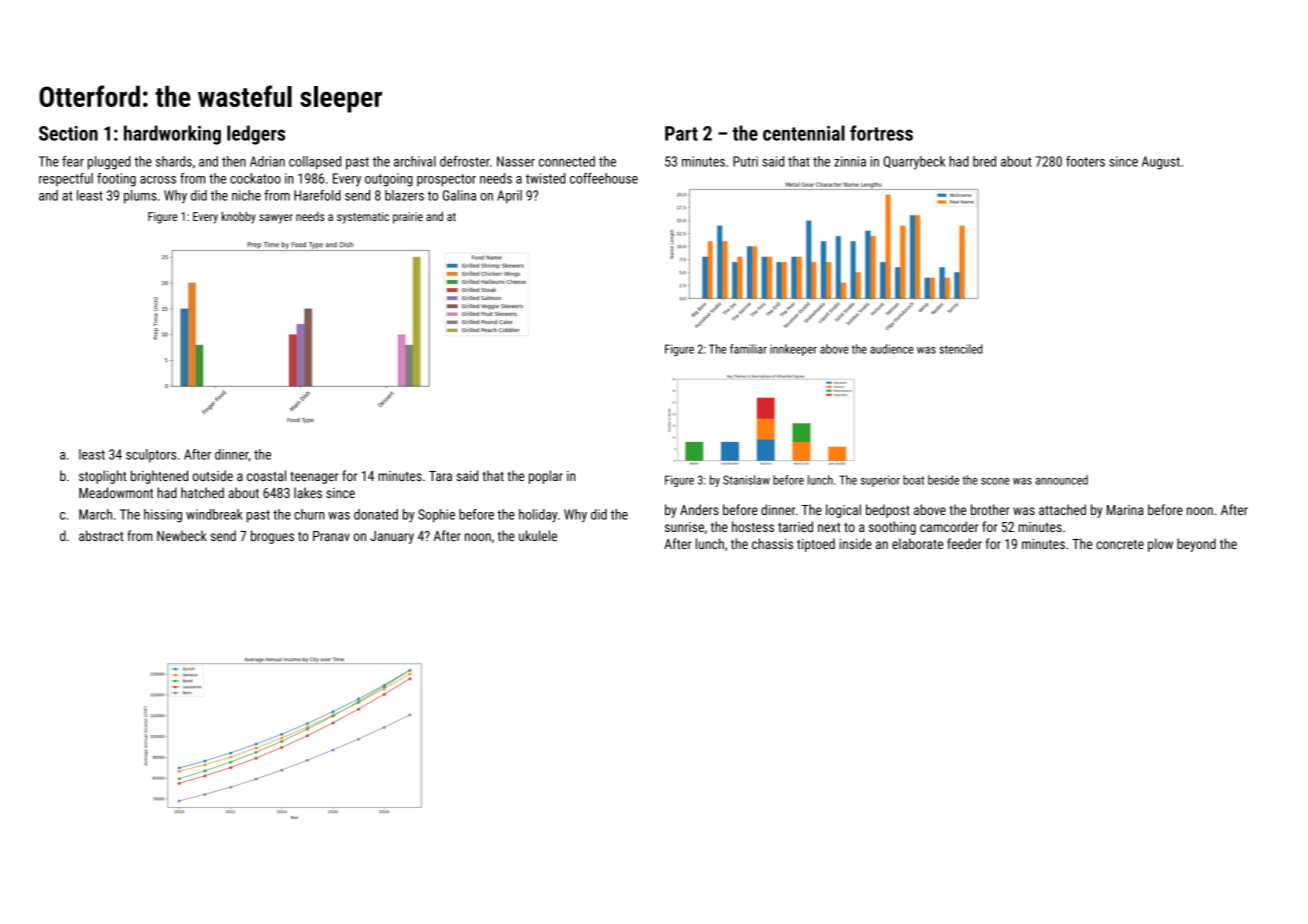 The image size is (1308, 924). I want to click on bred, so click(984, 161).
